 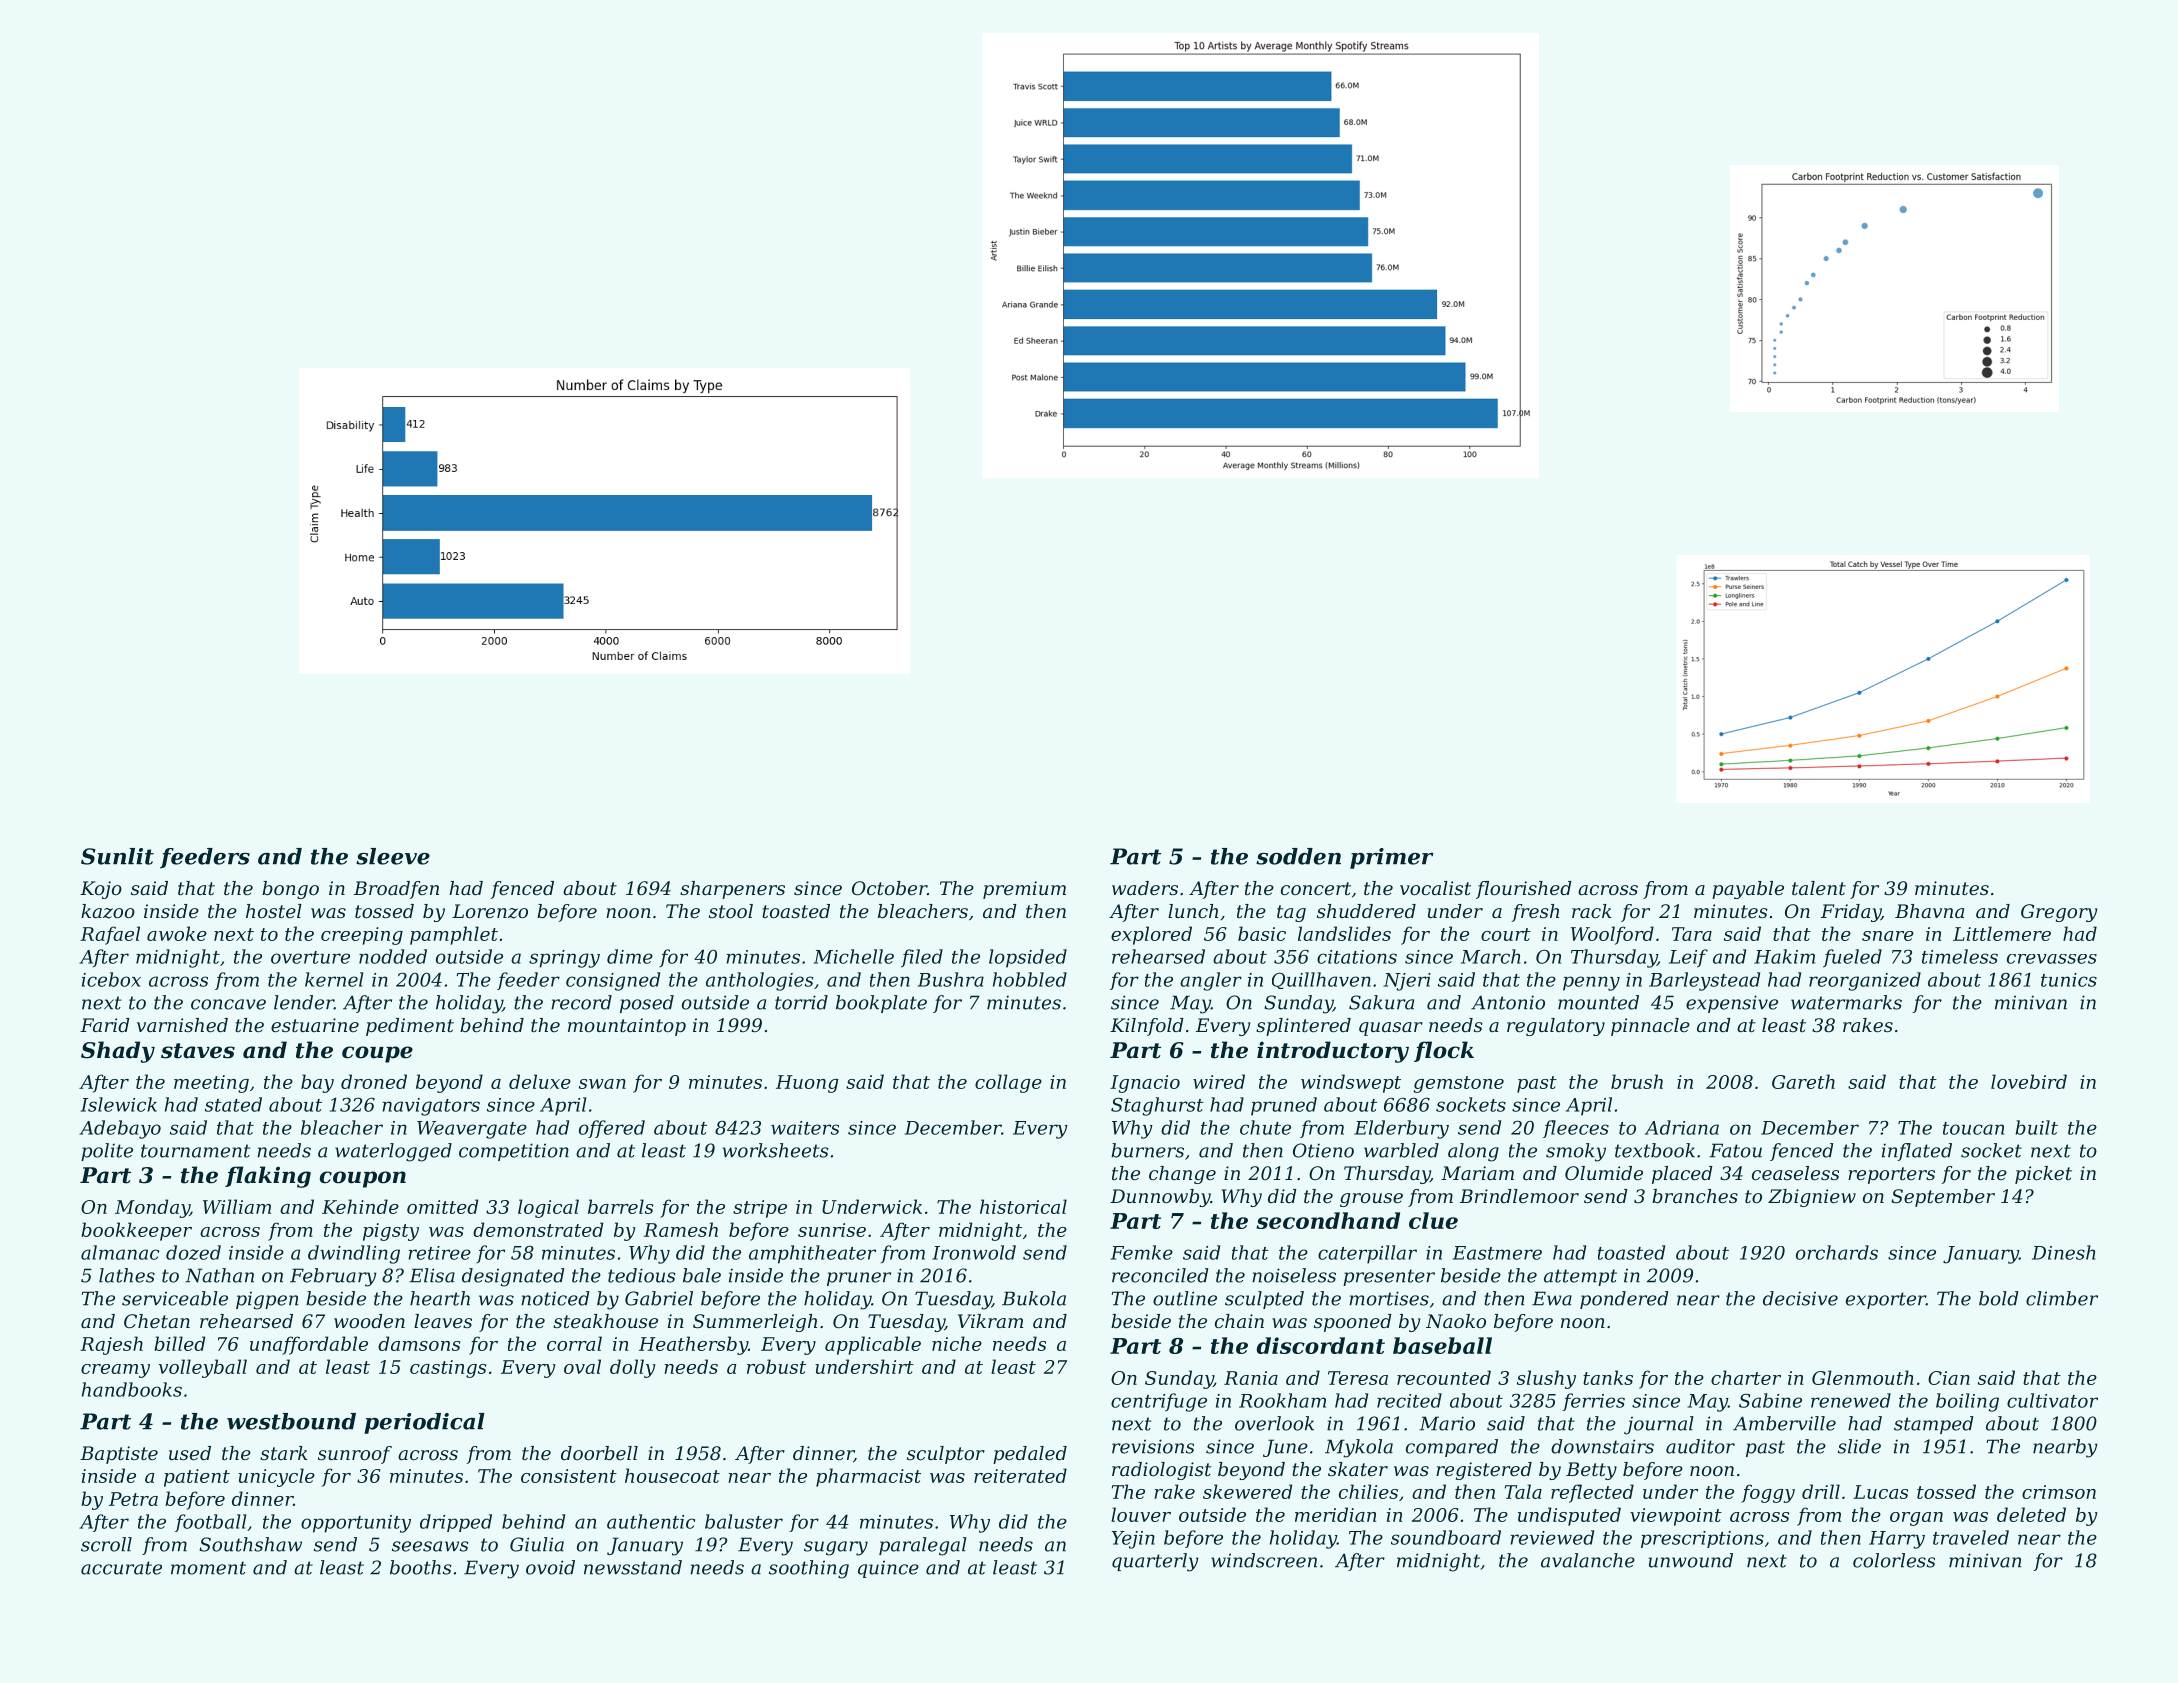 What do you see at coordinates (2062, 1298) in the screenshot?
I see `climber` at bounding box center [2062, 1298].
